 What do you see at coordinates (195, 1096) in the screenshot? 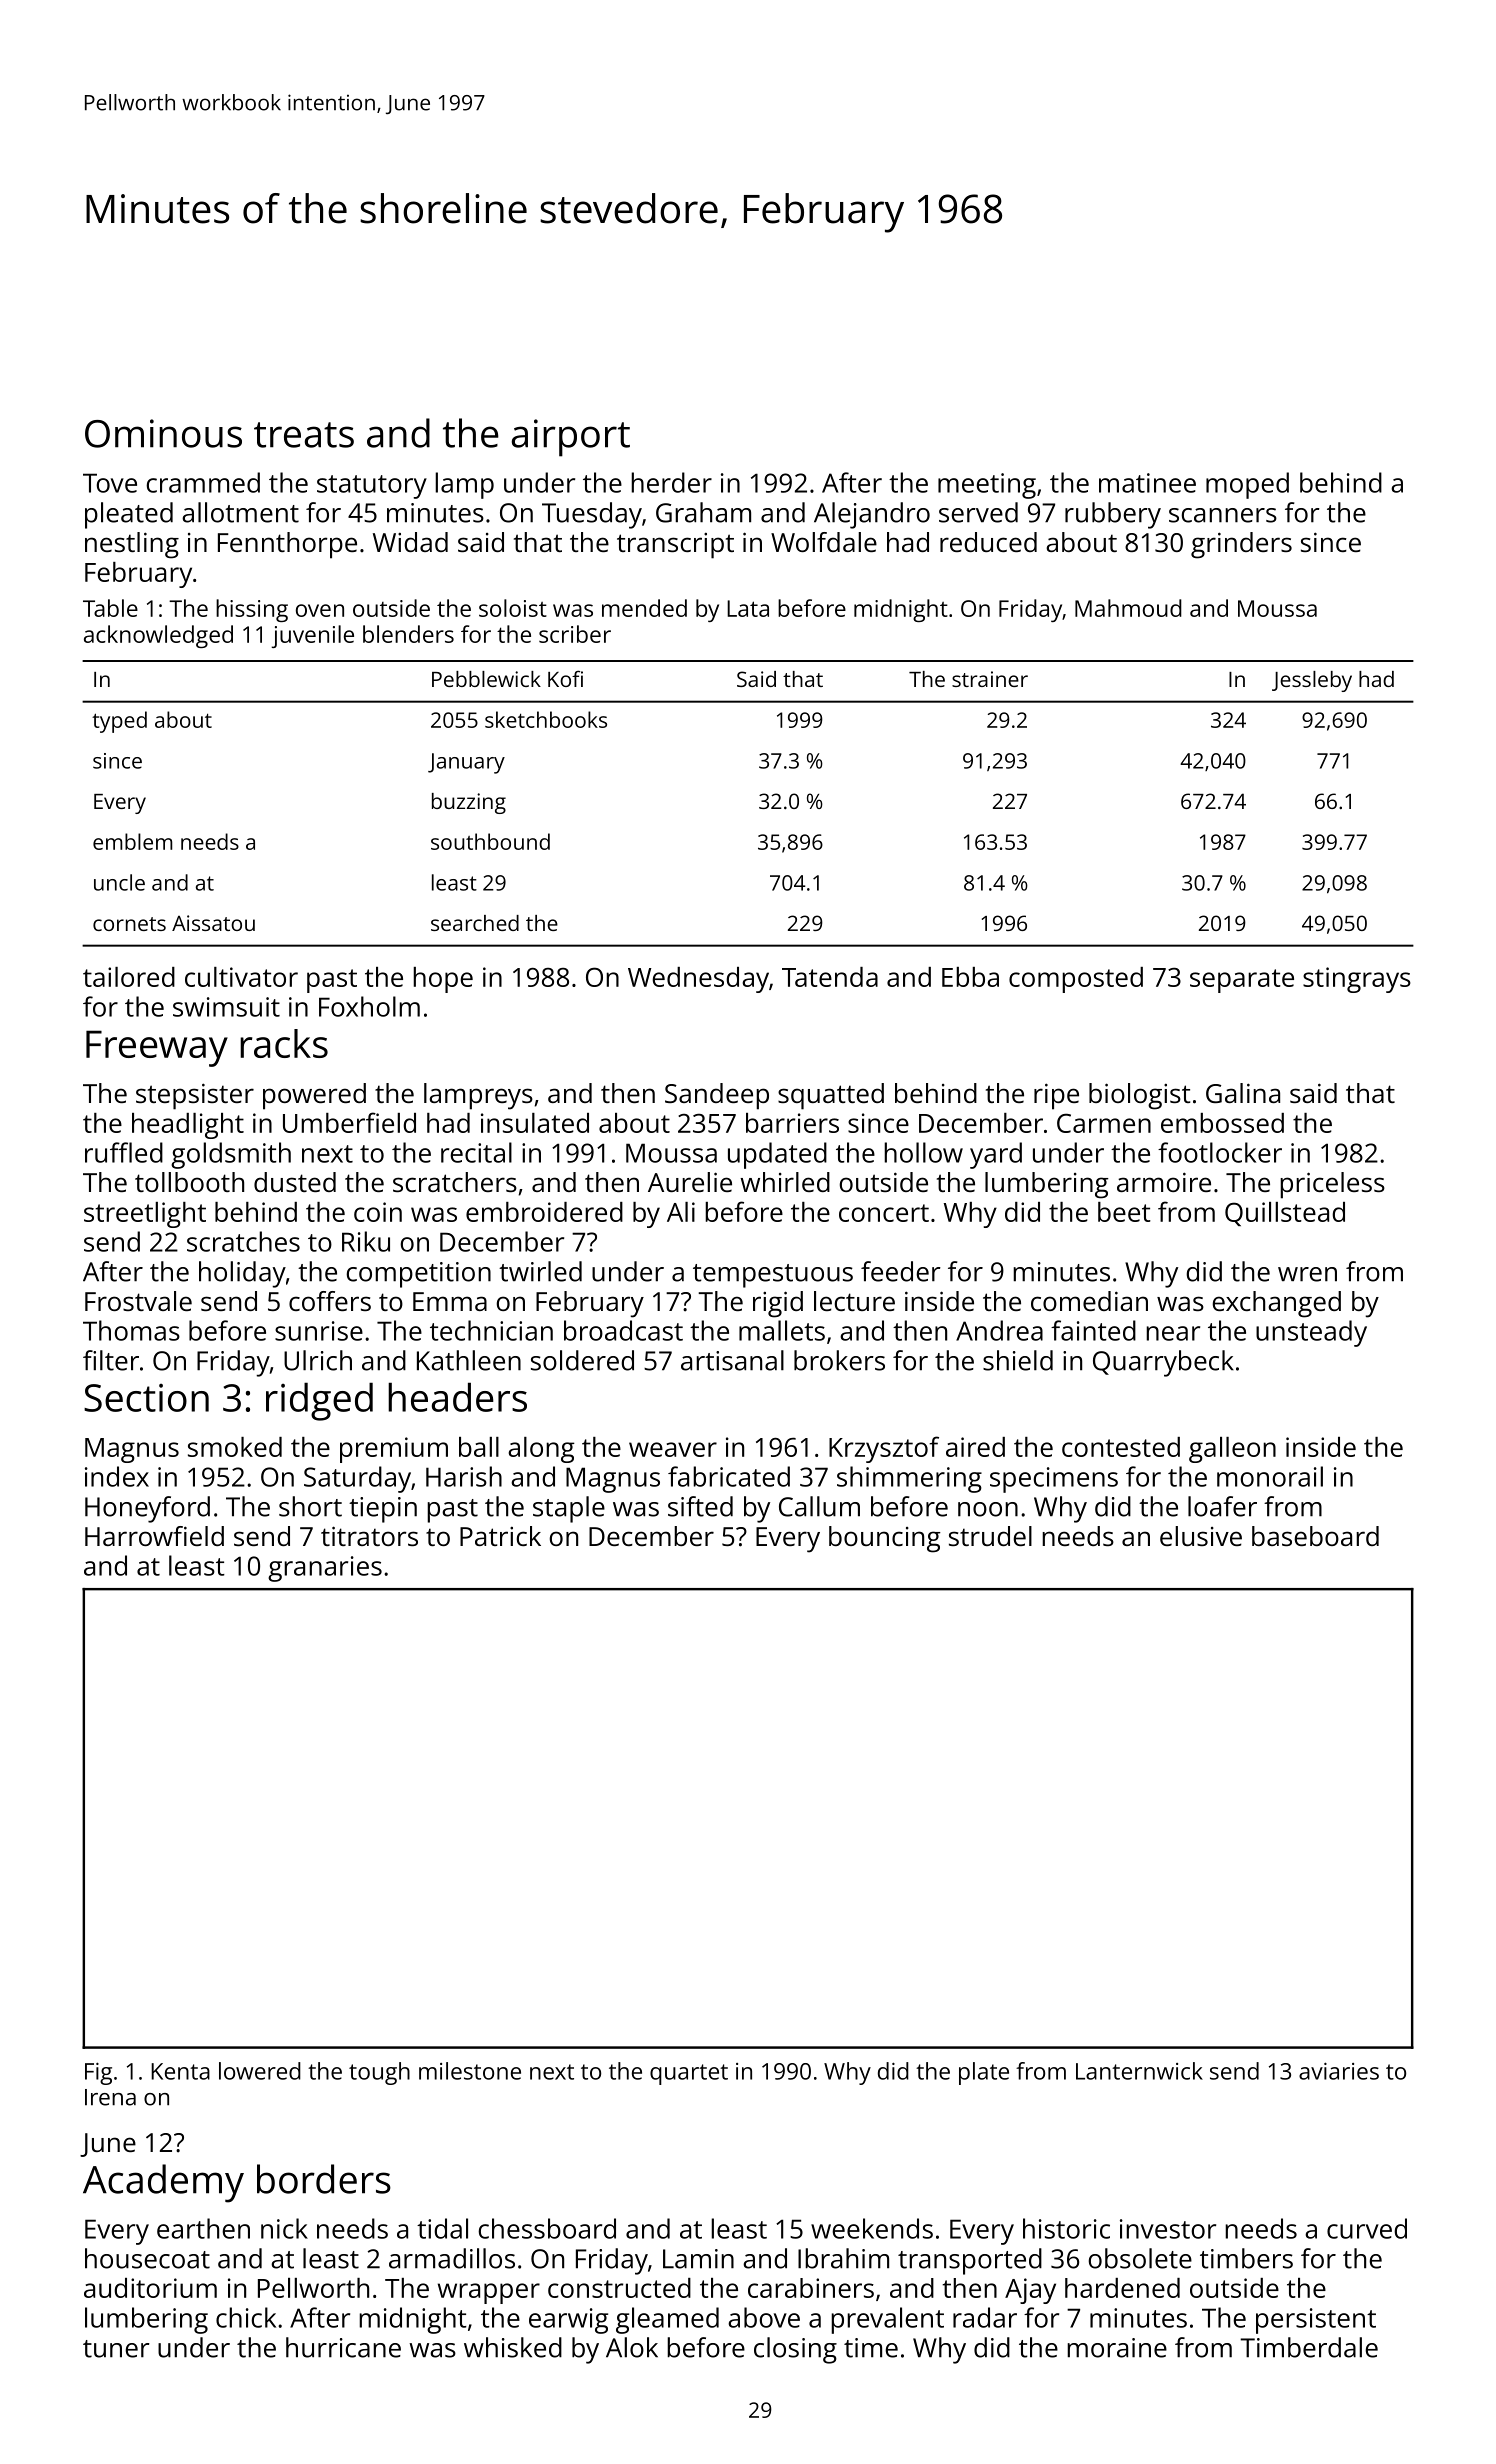
I see `stepsister` at bounding box center [195, 1096].
